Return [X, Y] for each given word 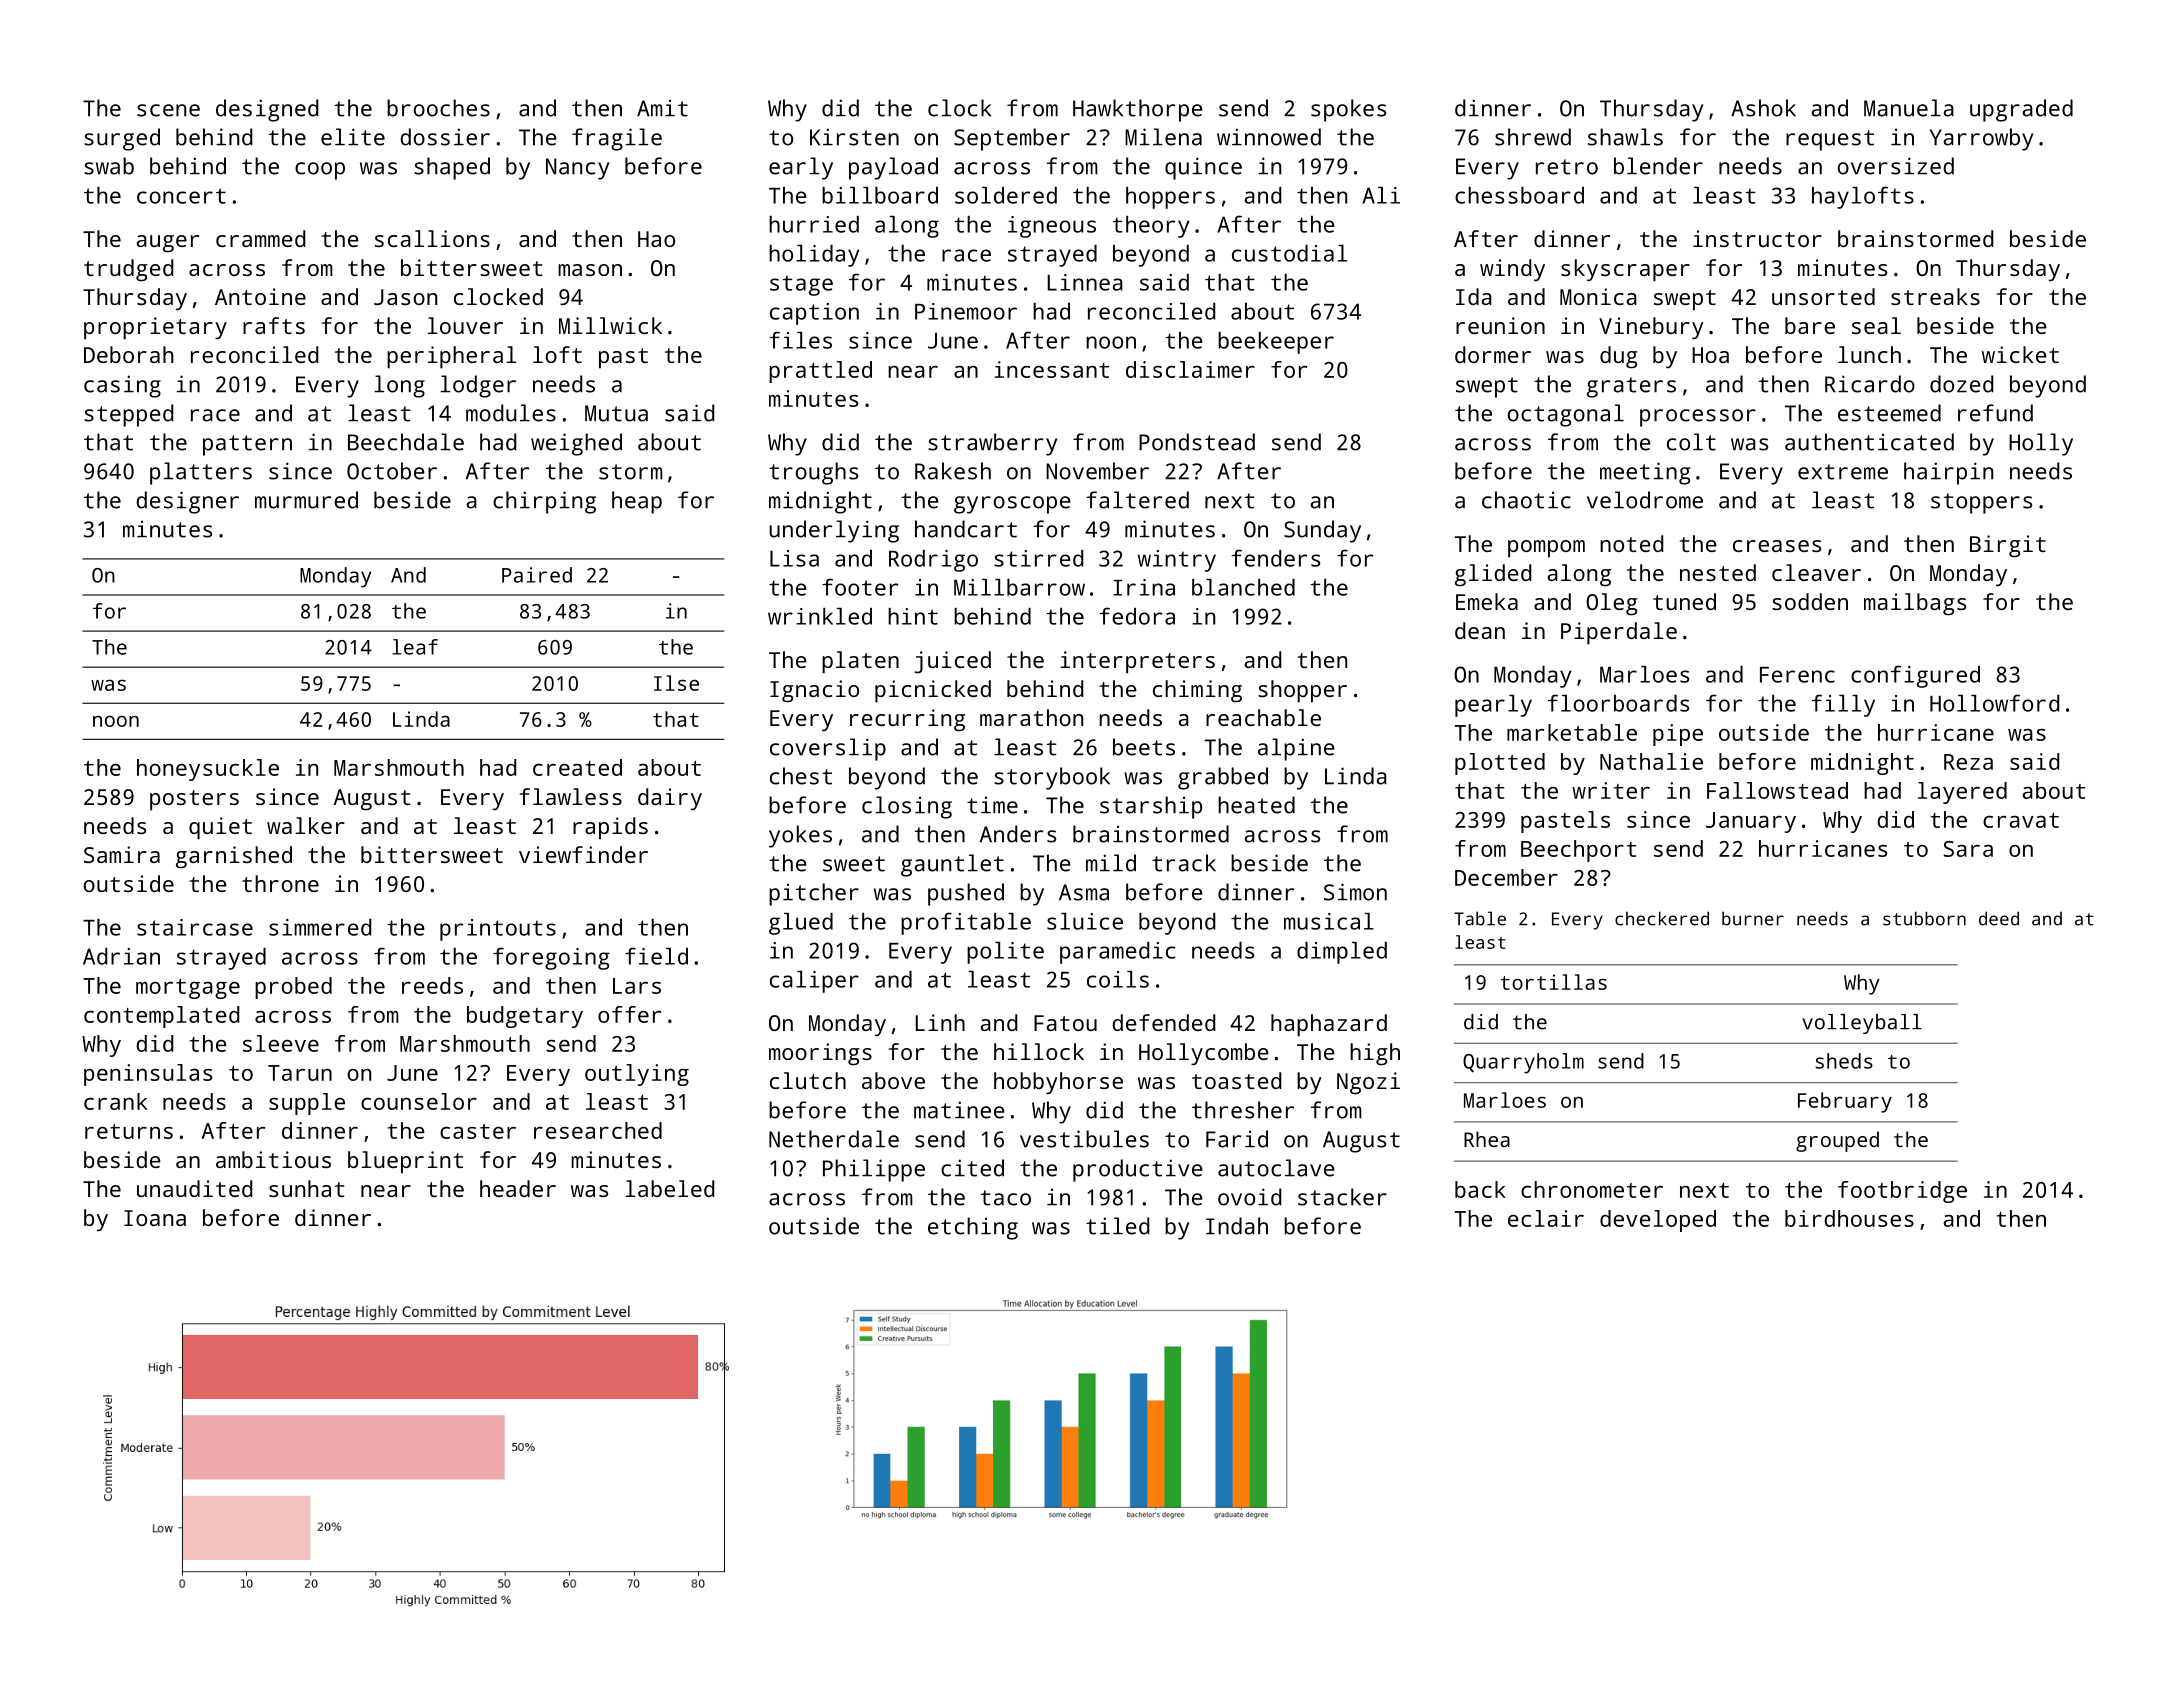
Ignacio [814, 691]
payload [893, 168]
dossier [445, 137]
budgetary [525, 1017]
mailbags [1915, 604]
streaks [1935, 296]
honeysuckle [208, 770]
